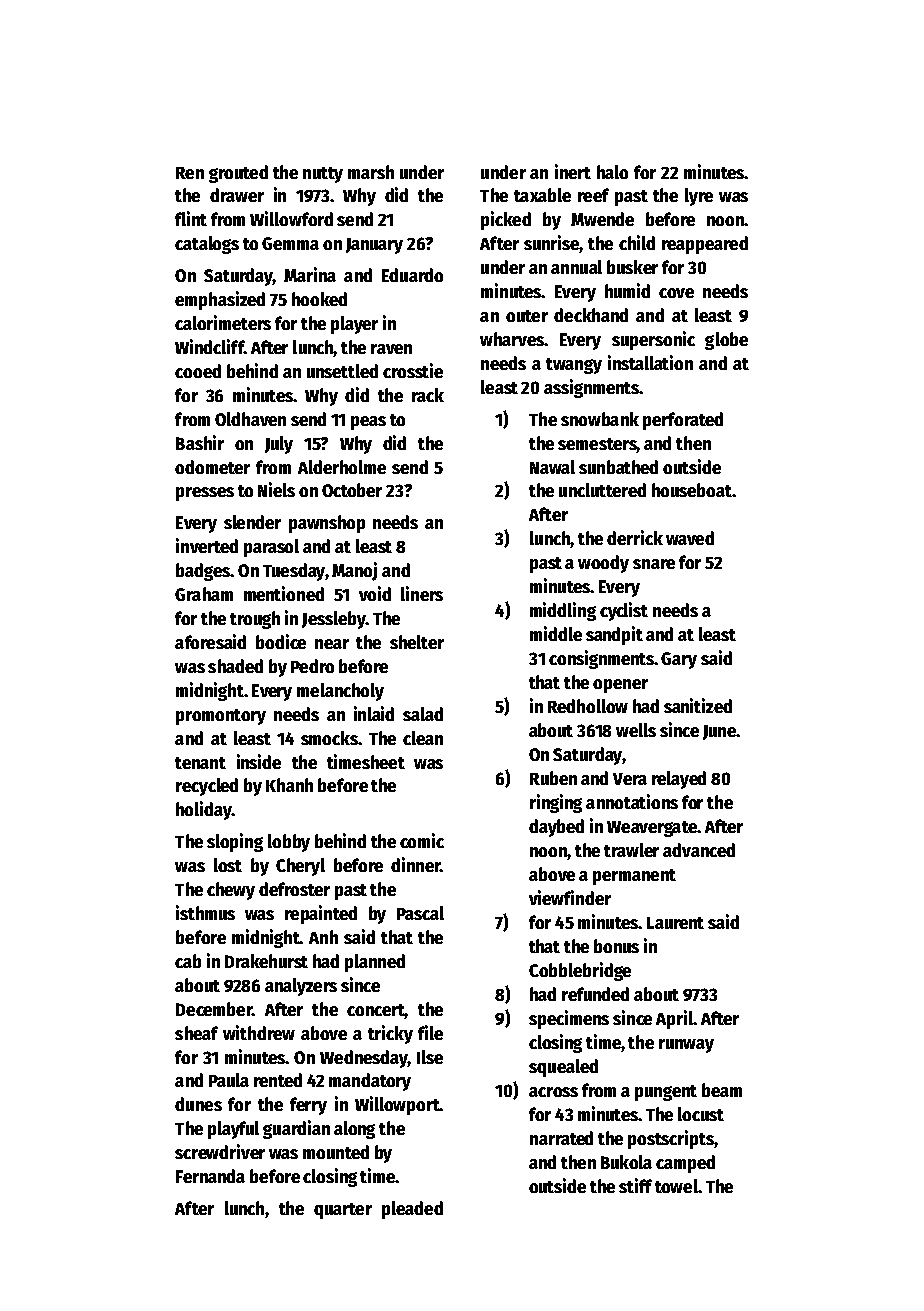 The image size is (924, 1311). I want to click on emphasized, so click(220, 300).
